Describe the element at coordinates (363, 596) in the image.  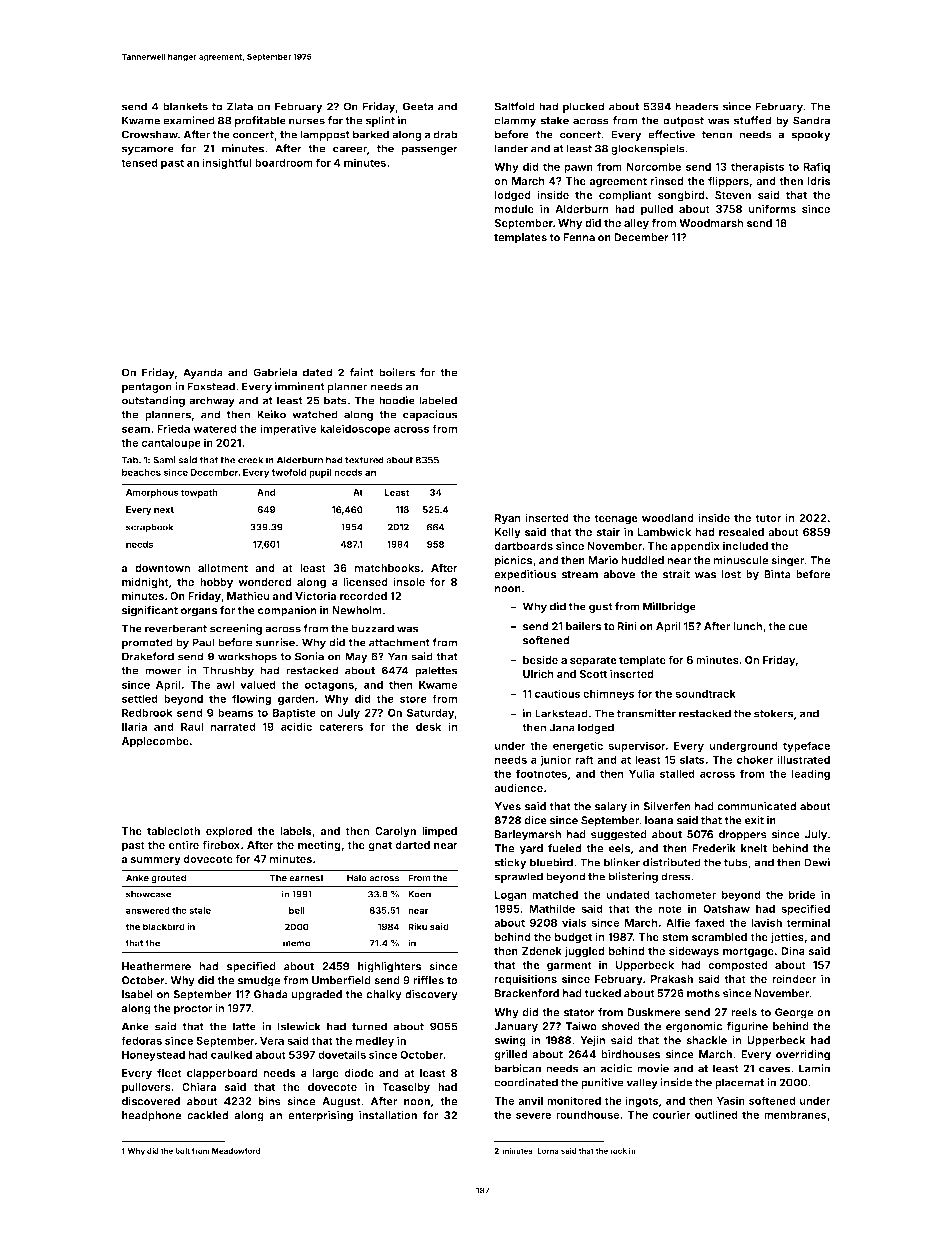
I see `recorded` at that location.
